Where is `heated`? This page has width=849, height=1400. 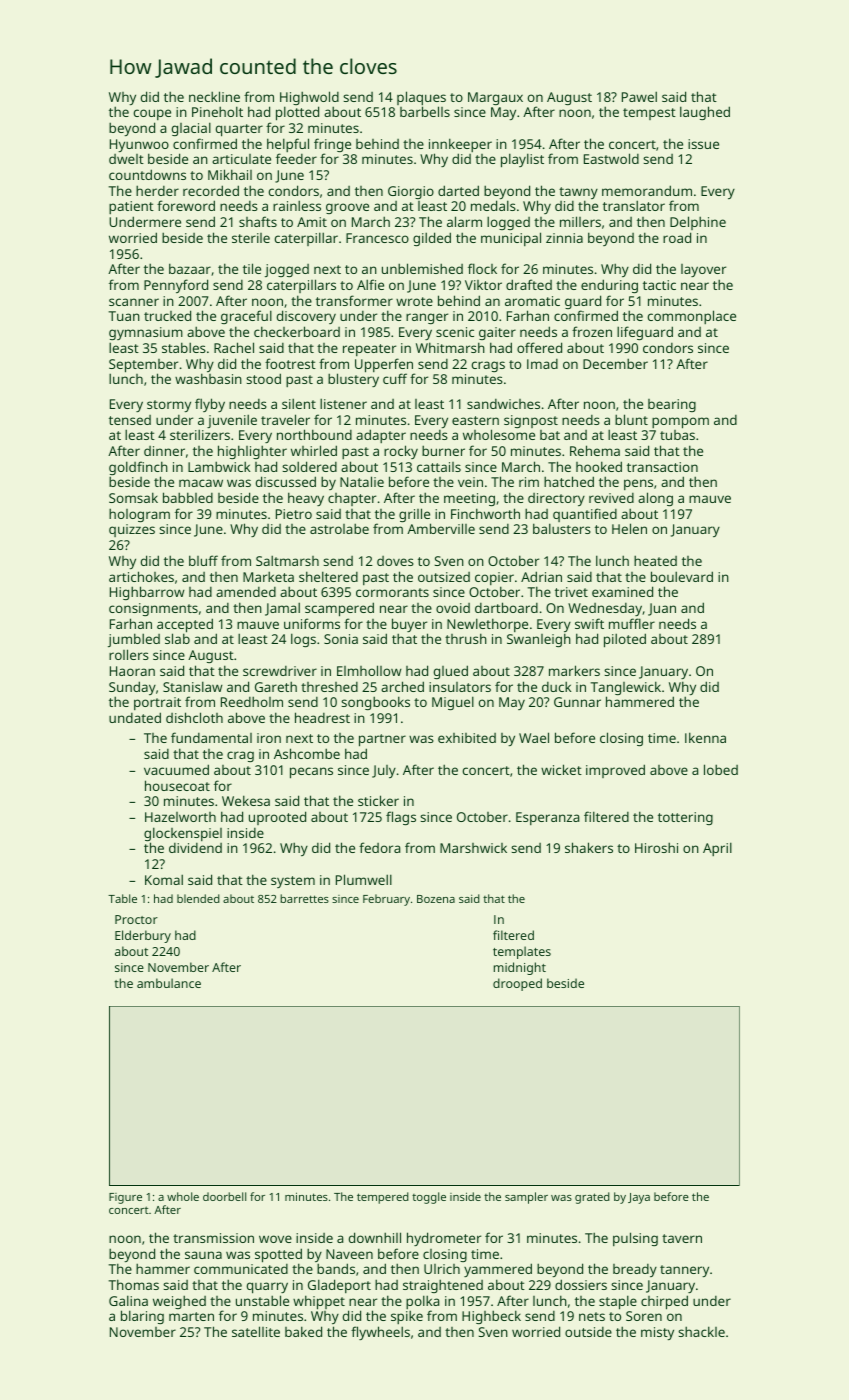
heated is located at coordinates (655, 560).
